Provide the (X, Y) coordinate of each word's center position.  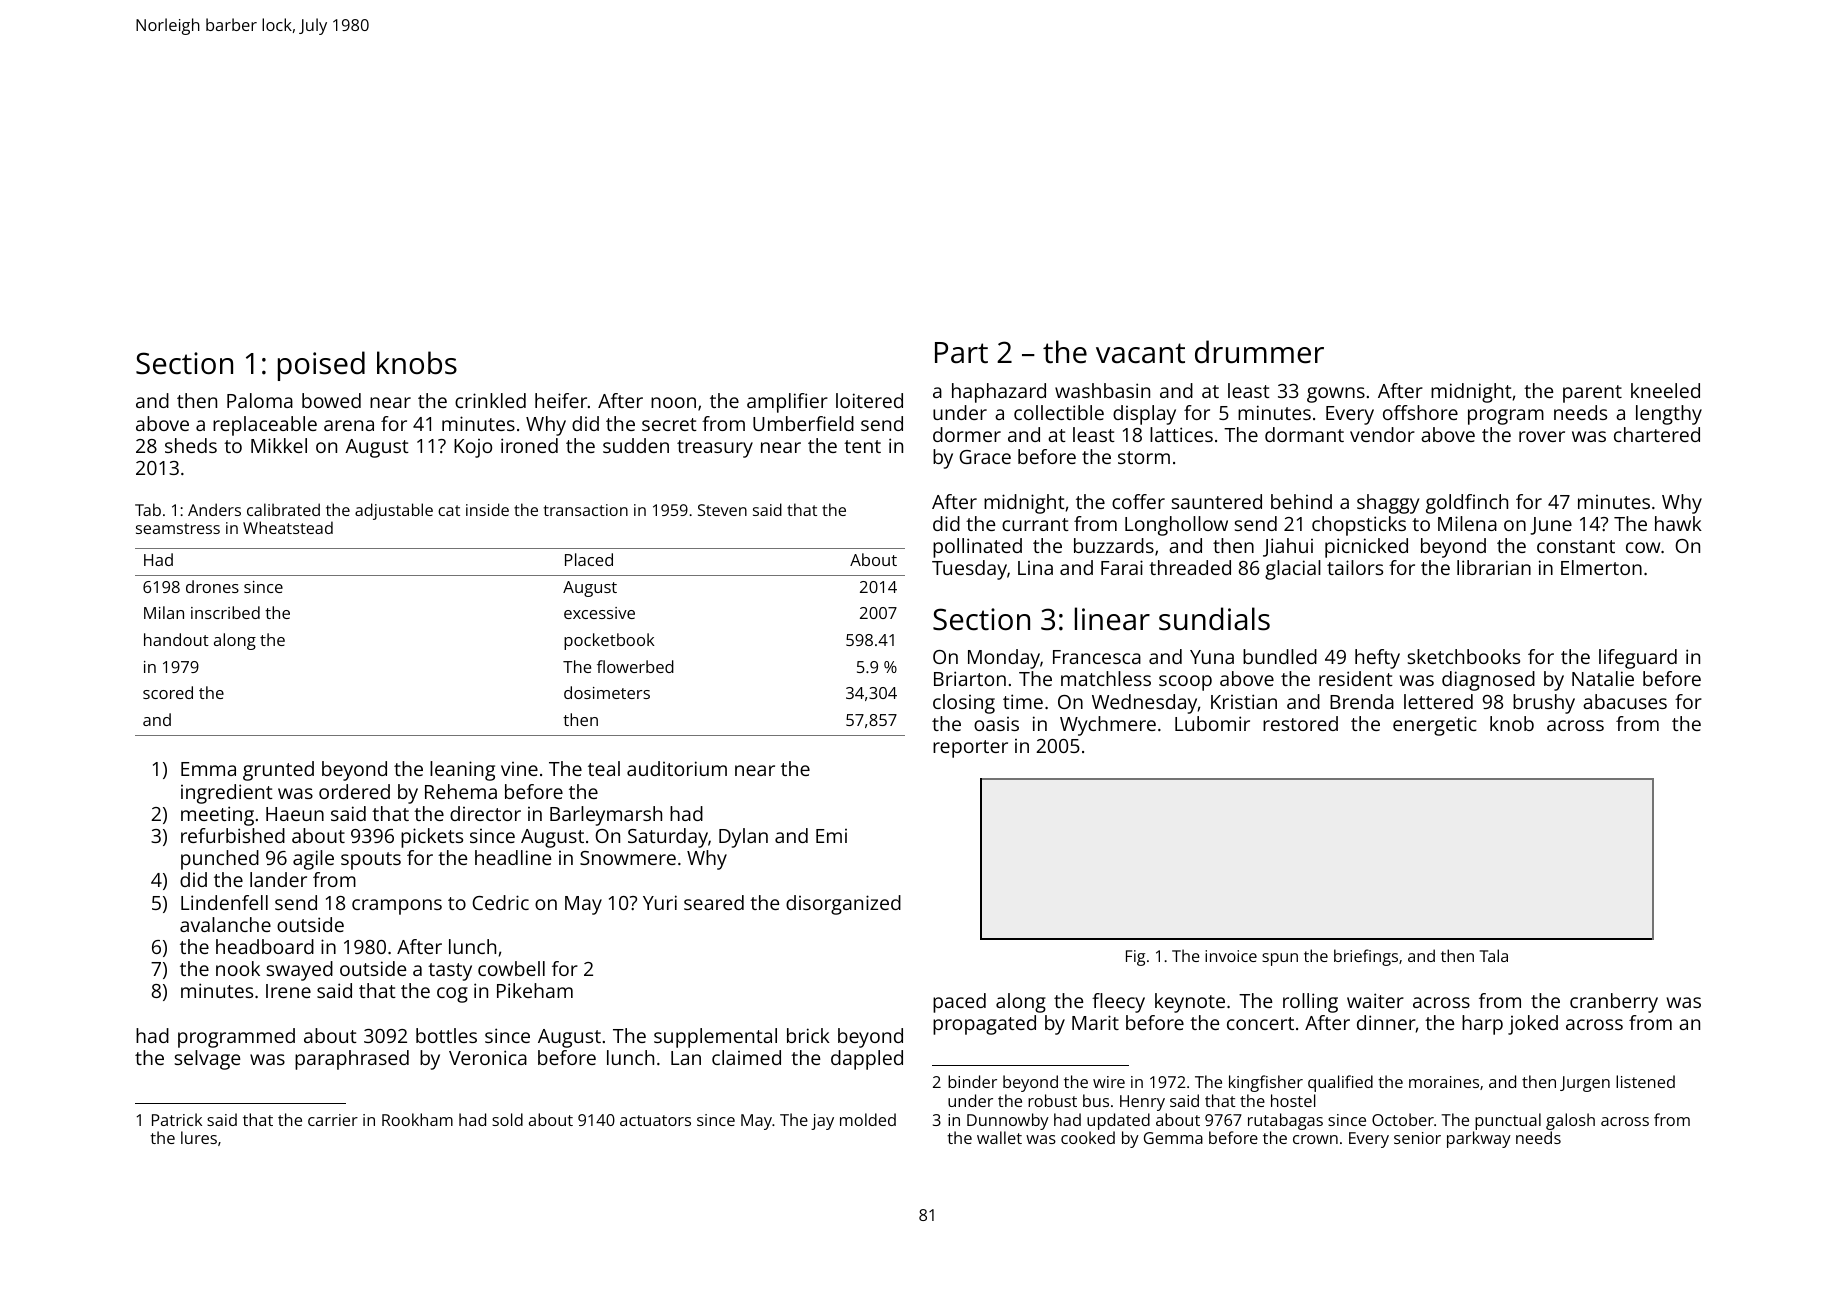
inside (487, 509)
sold (507, 1119)
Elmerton (1601, 567)
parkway (1479, 1139)
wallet (999, 1137)
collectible (1059, 412)
